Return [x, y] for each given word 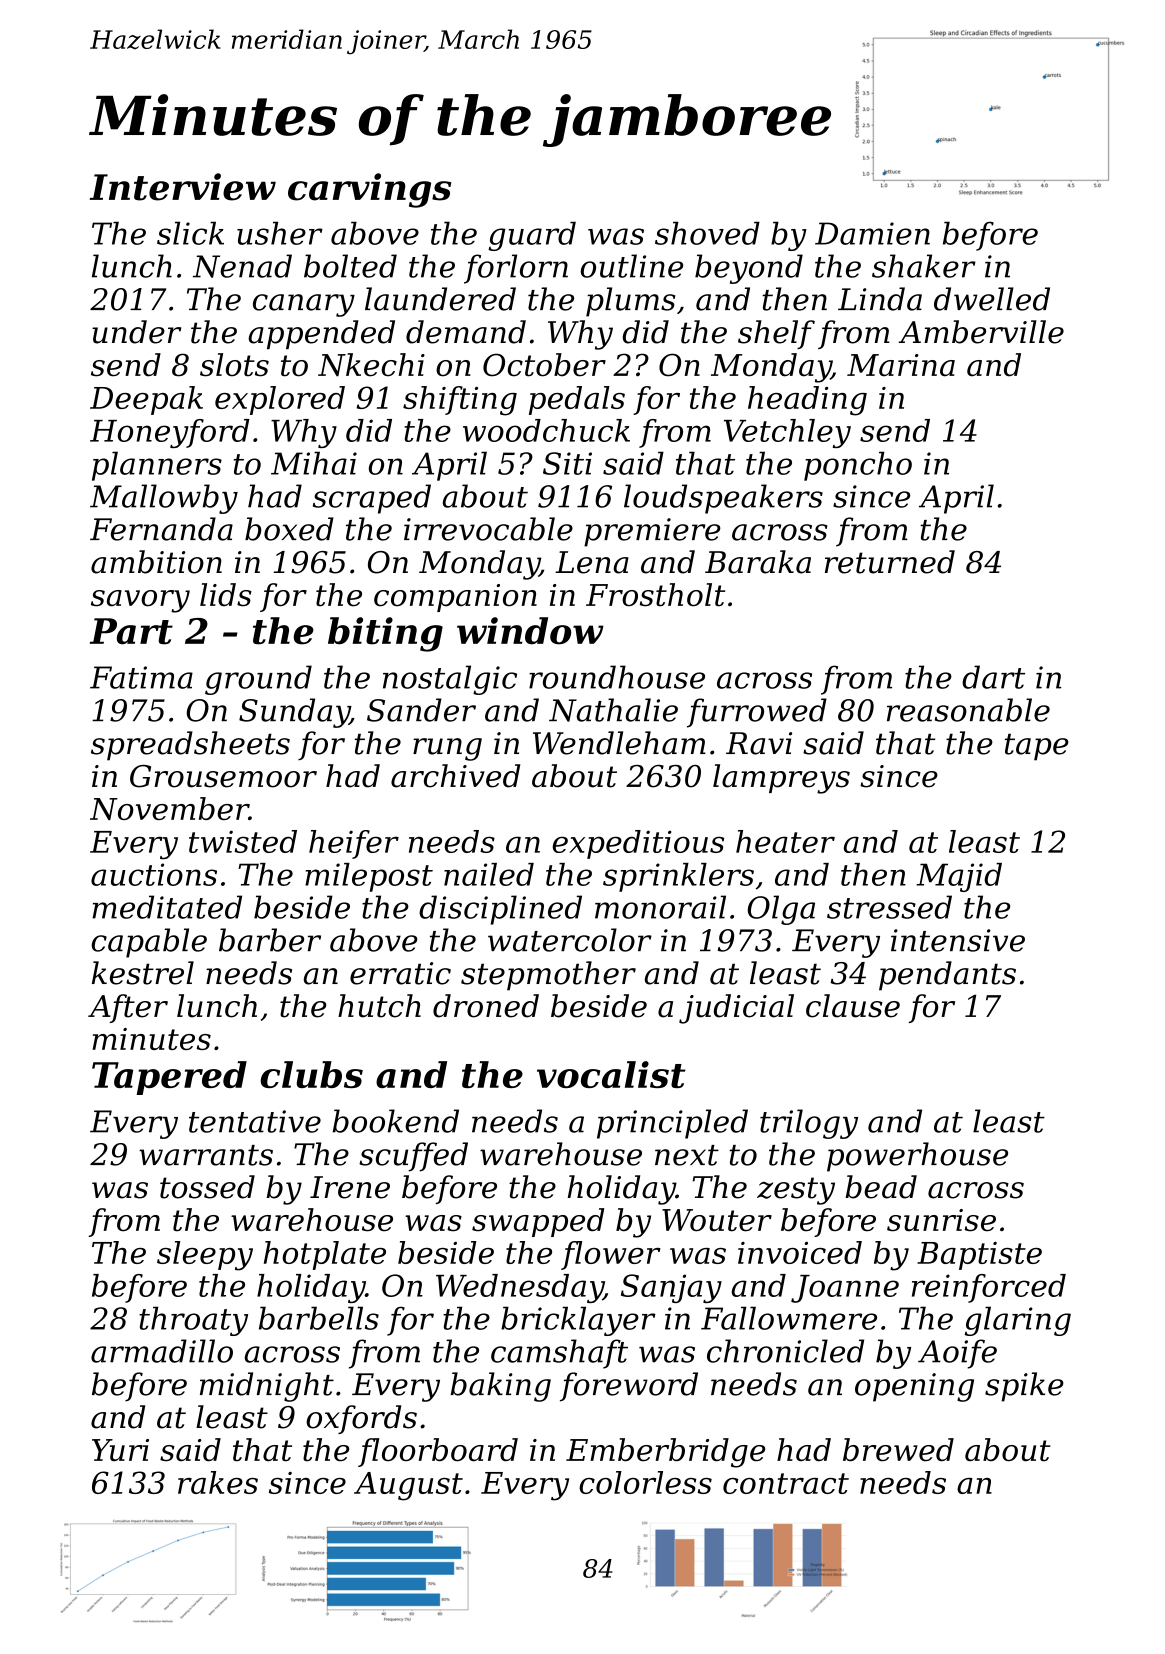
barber [270, 940]
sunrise [941, 1220]
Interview [183, 187]
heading [807, 401]
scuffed [413, 1157]
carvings [369, 190]
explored [280, 400]
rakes [218, 1482]
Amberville [981, 332]
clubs [311, 1074]
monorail [660, 907]
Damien [872, 233]
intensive [958, 940]
